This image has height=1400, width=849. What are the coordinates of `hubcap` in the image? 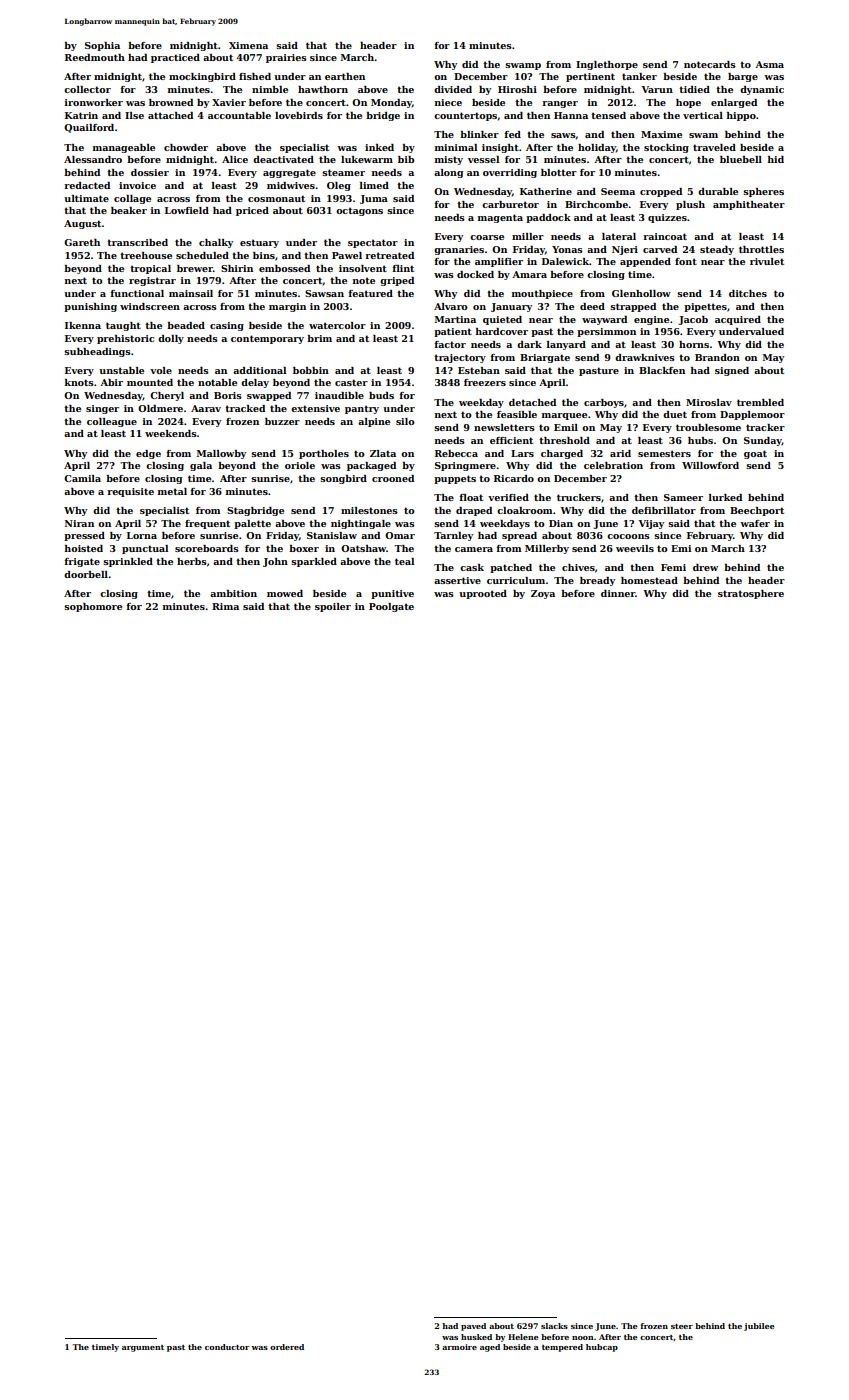 It's located at (602, 1348).
